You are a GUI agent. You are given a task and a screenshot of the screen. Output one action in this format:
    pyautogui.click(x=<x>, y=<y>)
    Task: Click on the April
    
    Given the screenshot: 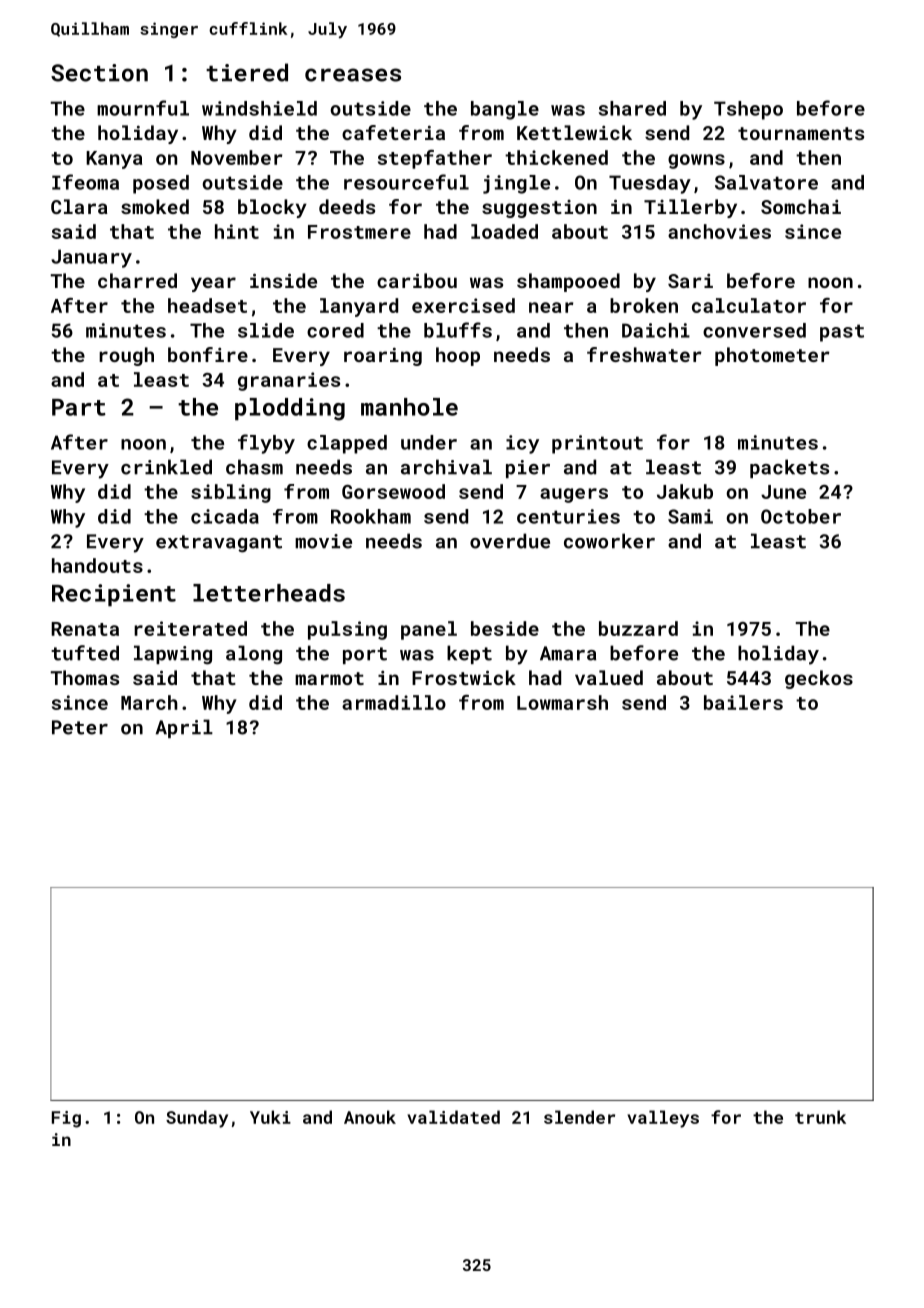 What is the action you would take?
    pyautogui.click(x=184, y=728)
